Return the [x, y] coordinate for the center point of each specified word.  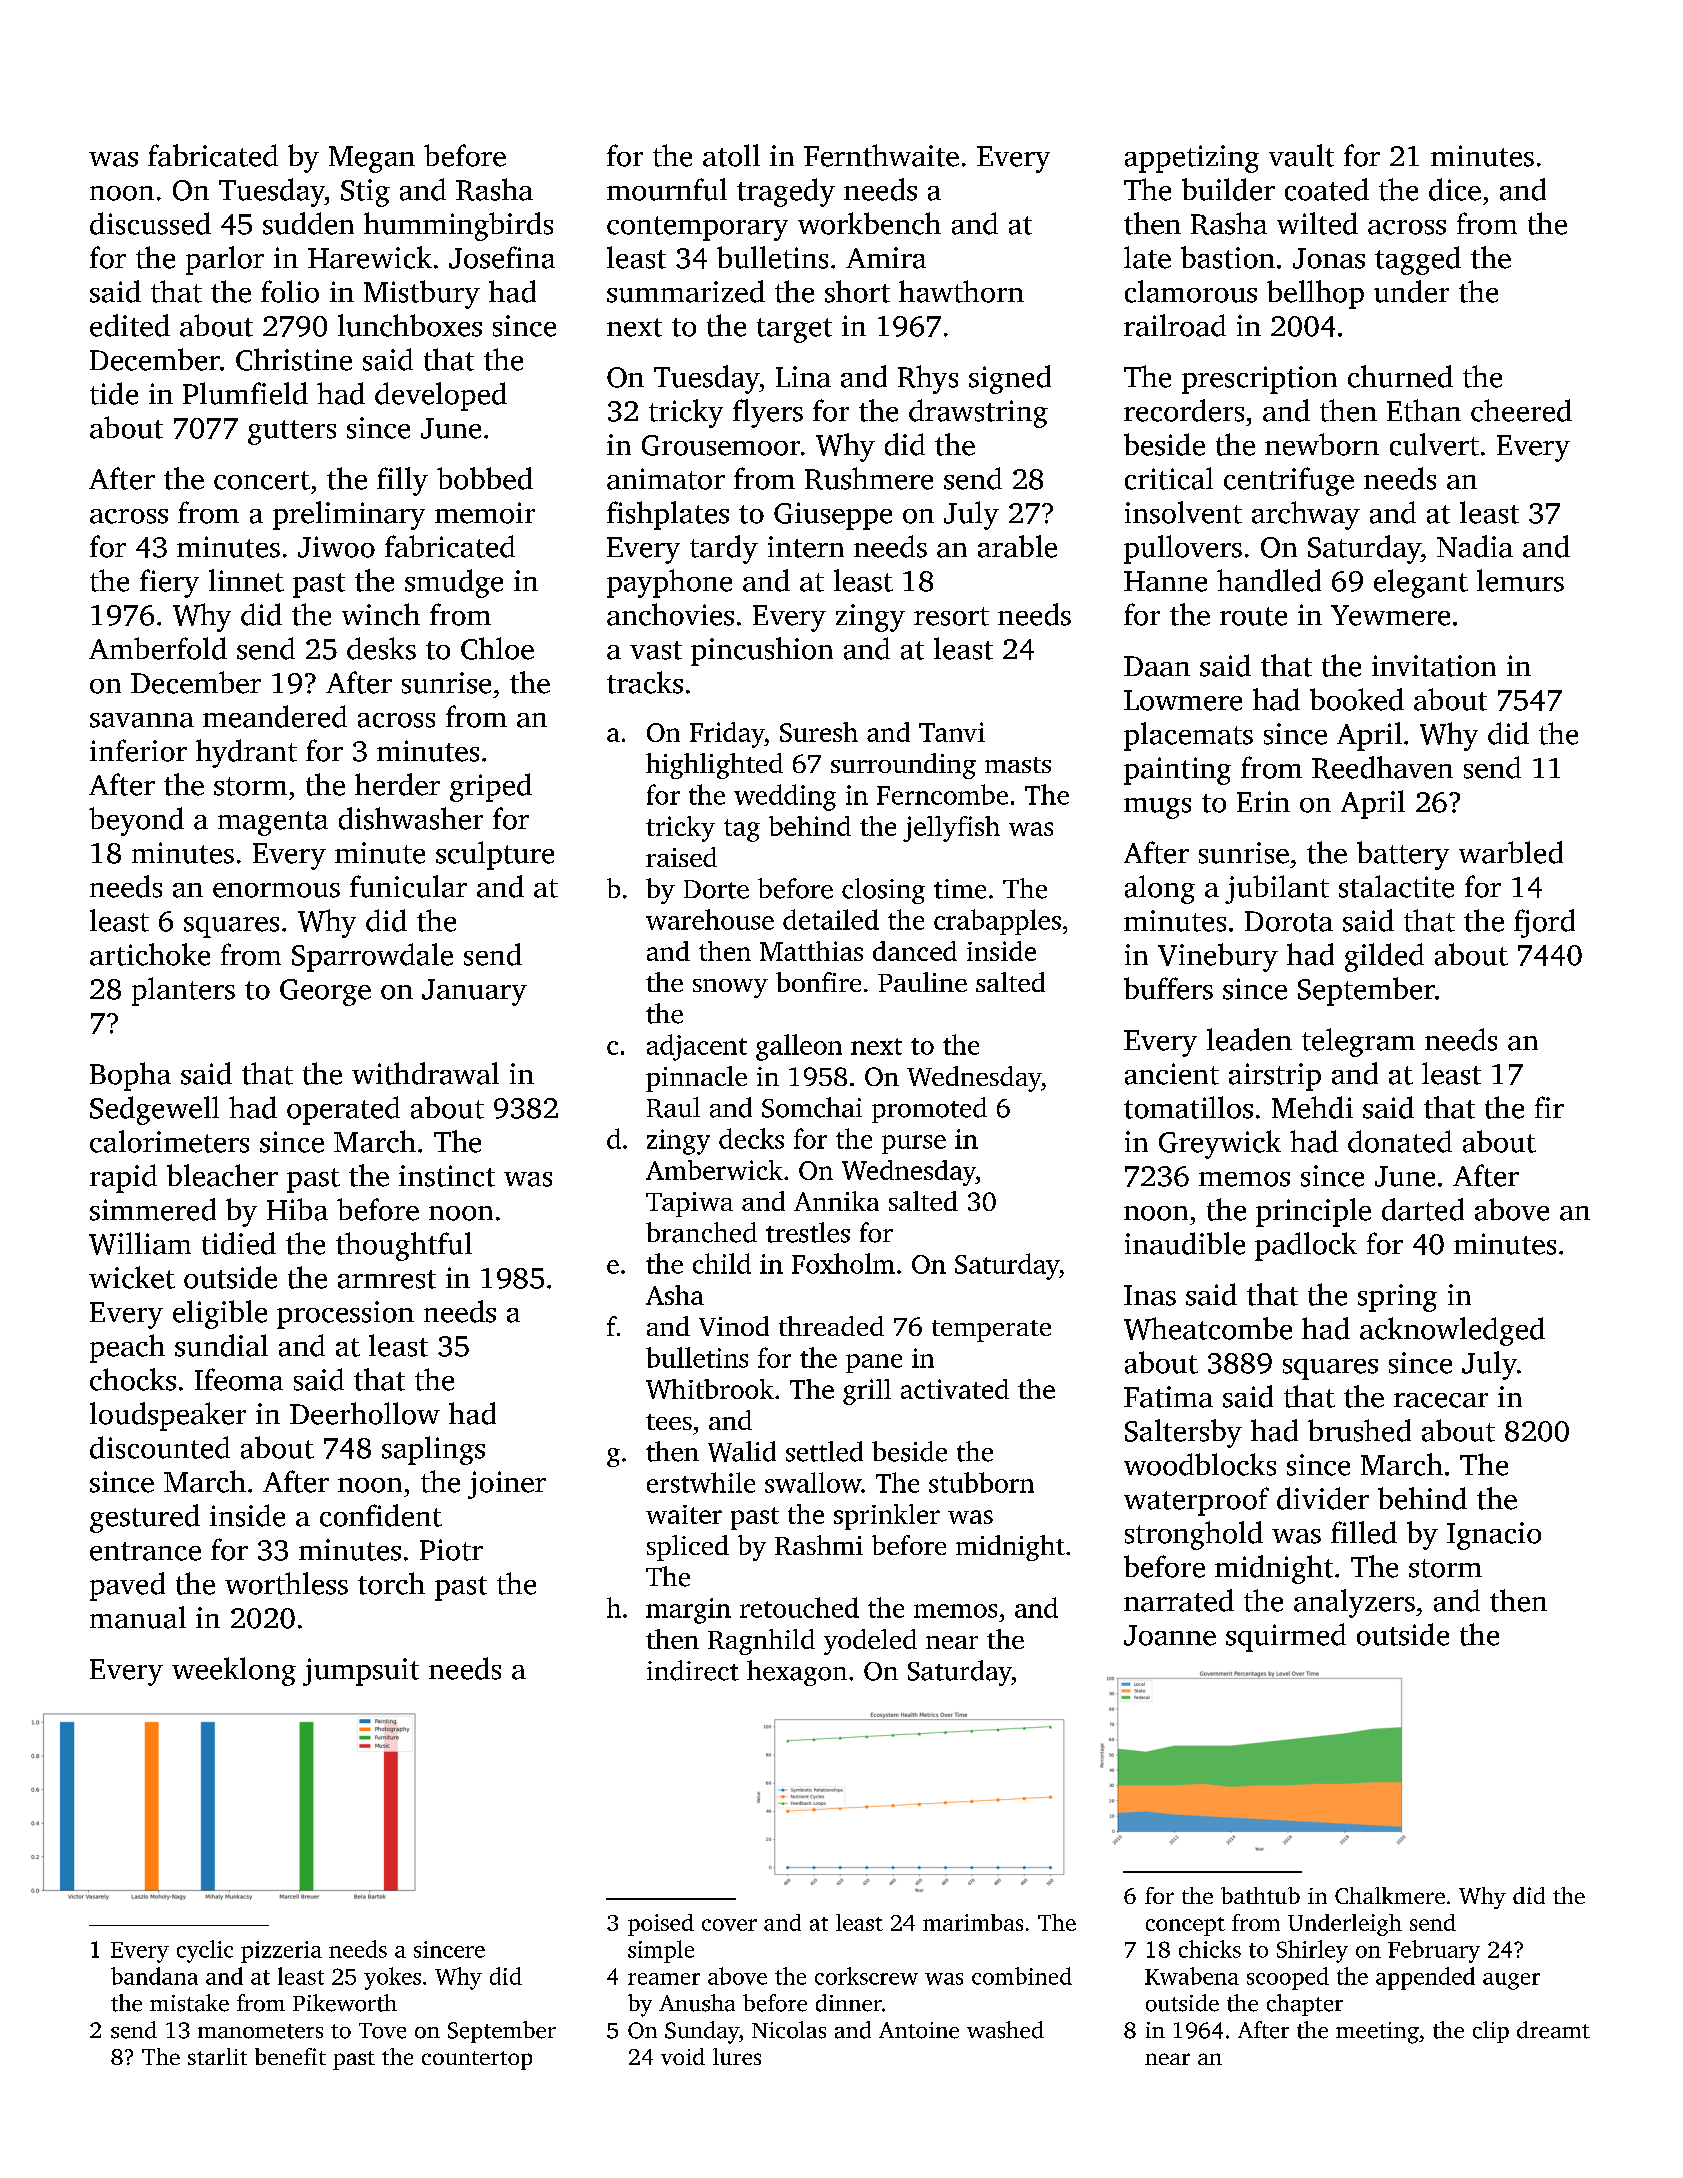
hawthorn [961, 291]
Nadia [1475, 546]
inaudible [1185, 1243]
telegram [1358, 1042]
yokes [392, 1978]
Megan [372, 159]
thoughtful [404, 1246]
